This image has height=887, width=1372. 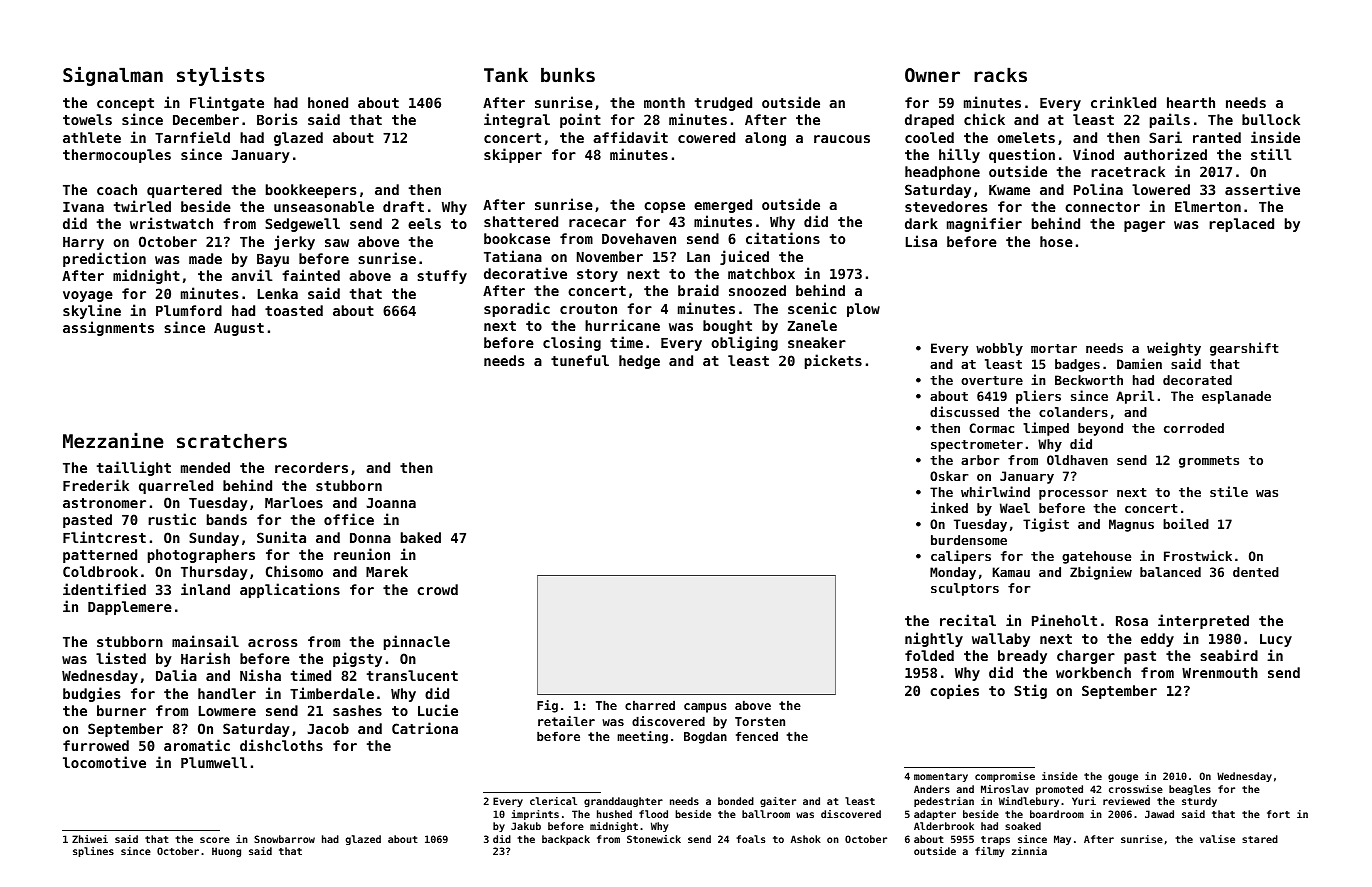 I want to click on Magnus, so click(x=1131, y=525).
